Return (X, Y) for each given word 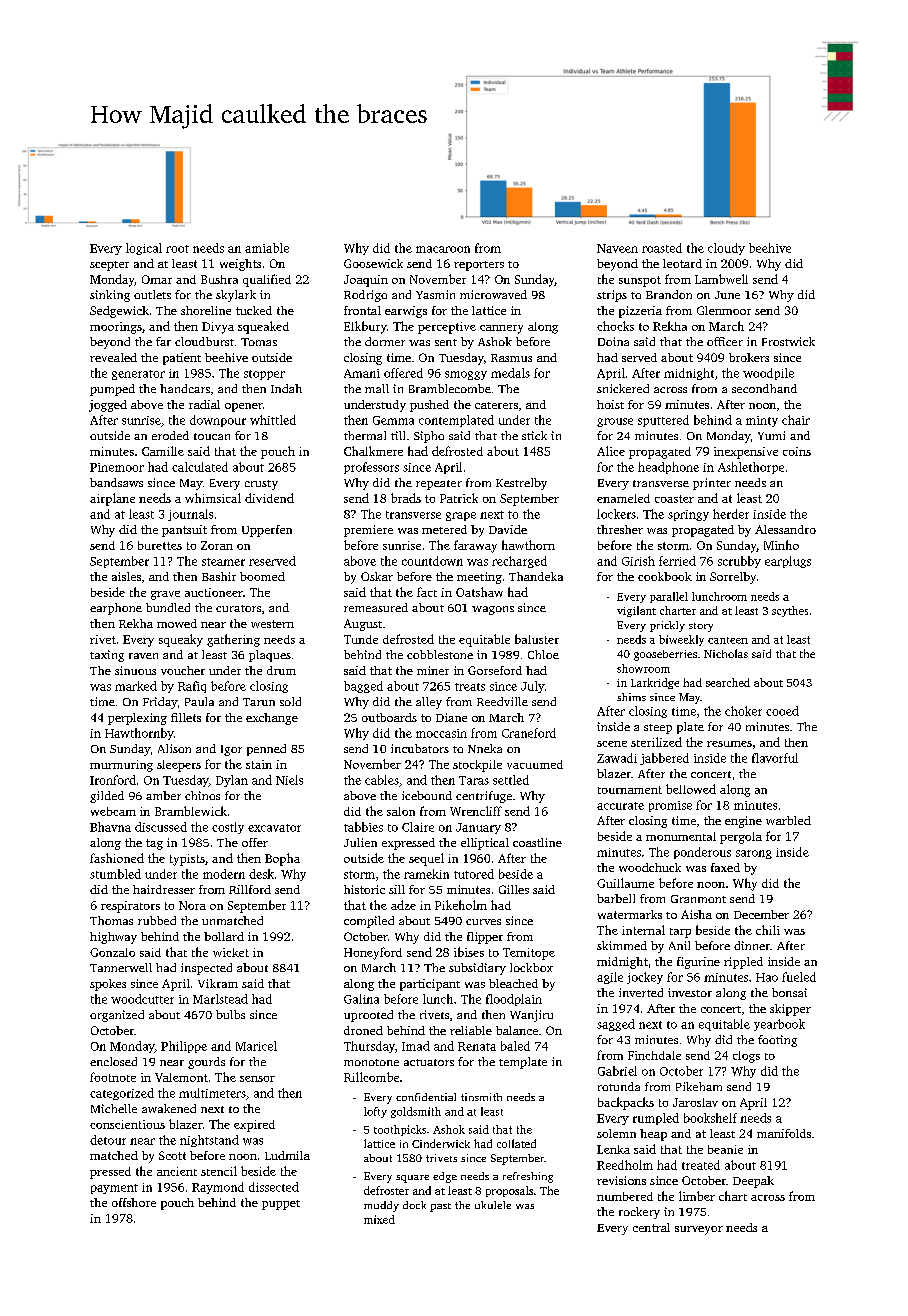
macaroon (443, 249)
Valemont (181, 1077)
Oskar (377, 576)
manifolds (784, 1133)
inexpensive (746, 453)
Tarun (259, 702)
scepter (109, 266)
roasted (662, 248)
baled (515, 1046)
